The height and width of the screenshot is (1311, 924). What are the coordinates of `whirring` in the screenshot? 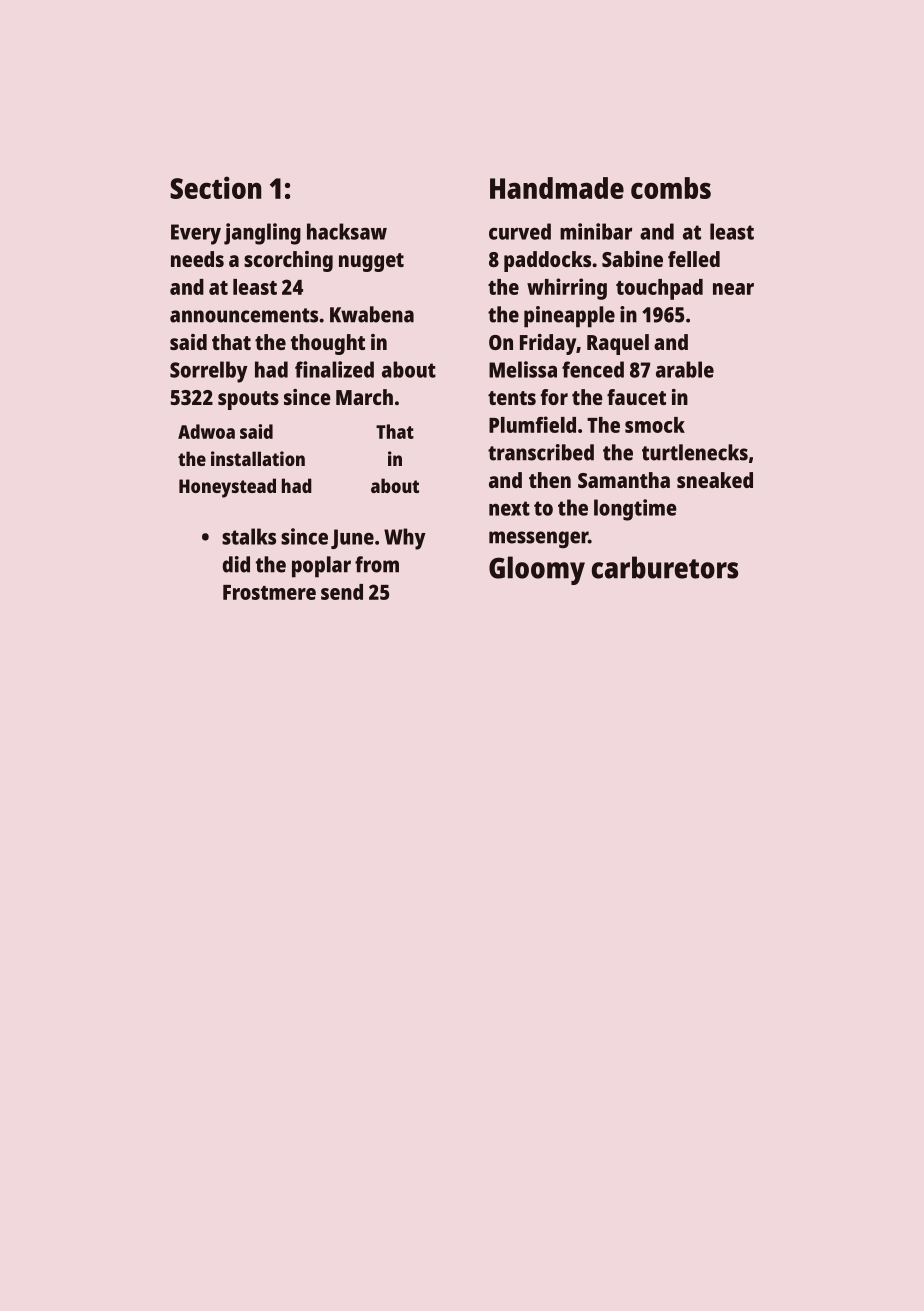 It's located at (567, 289).
